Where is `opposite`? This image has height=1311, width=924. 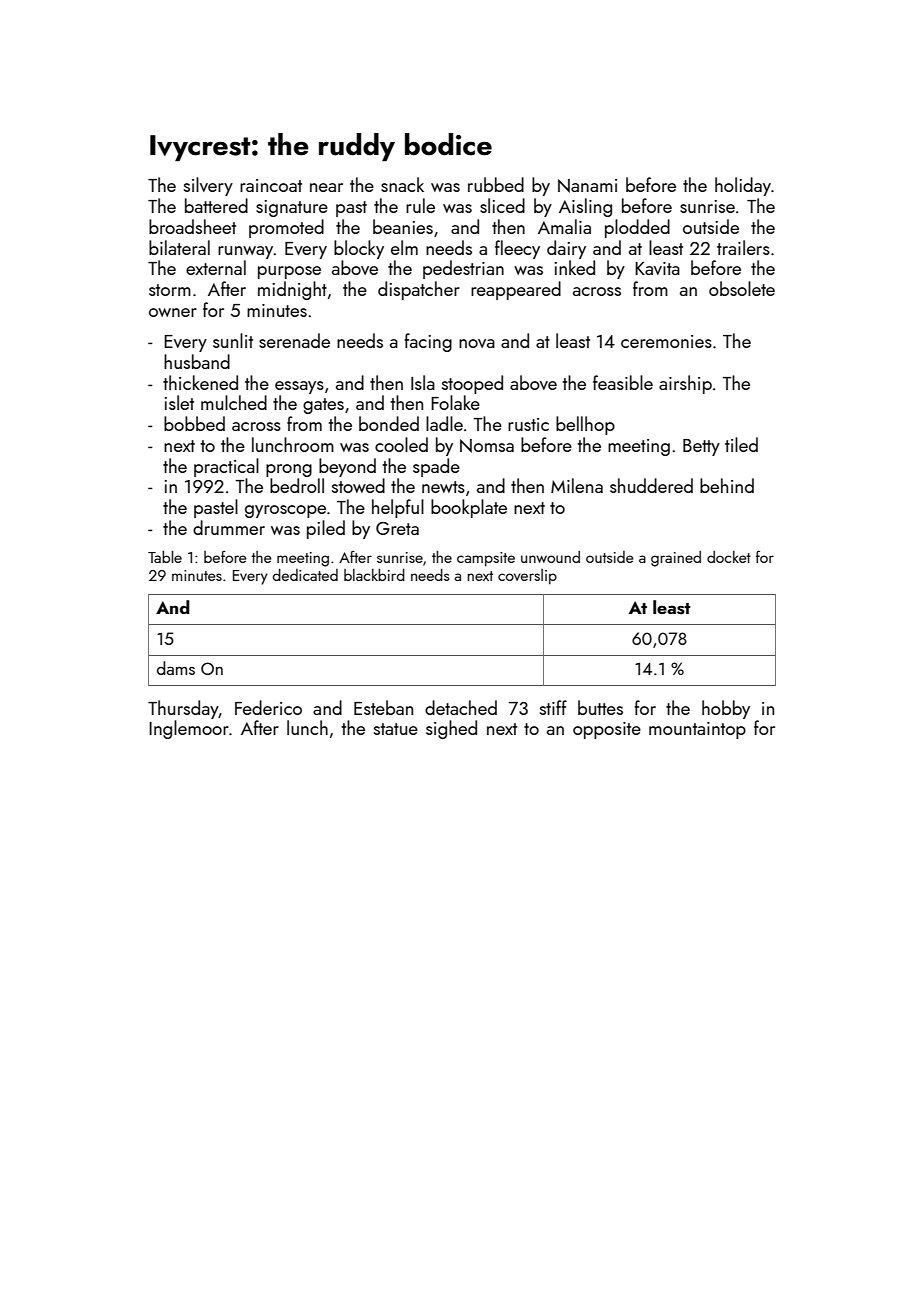
opposite is located at coordinates (607, 730).
